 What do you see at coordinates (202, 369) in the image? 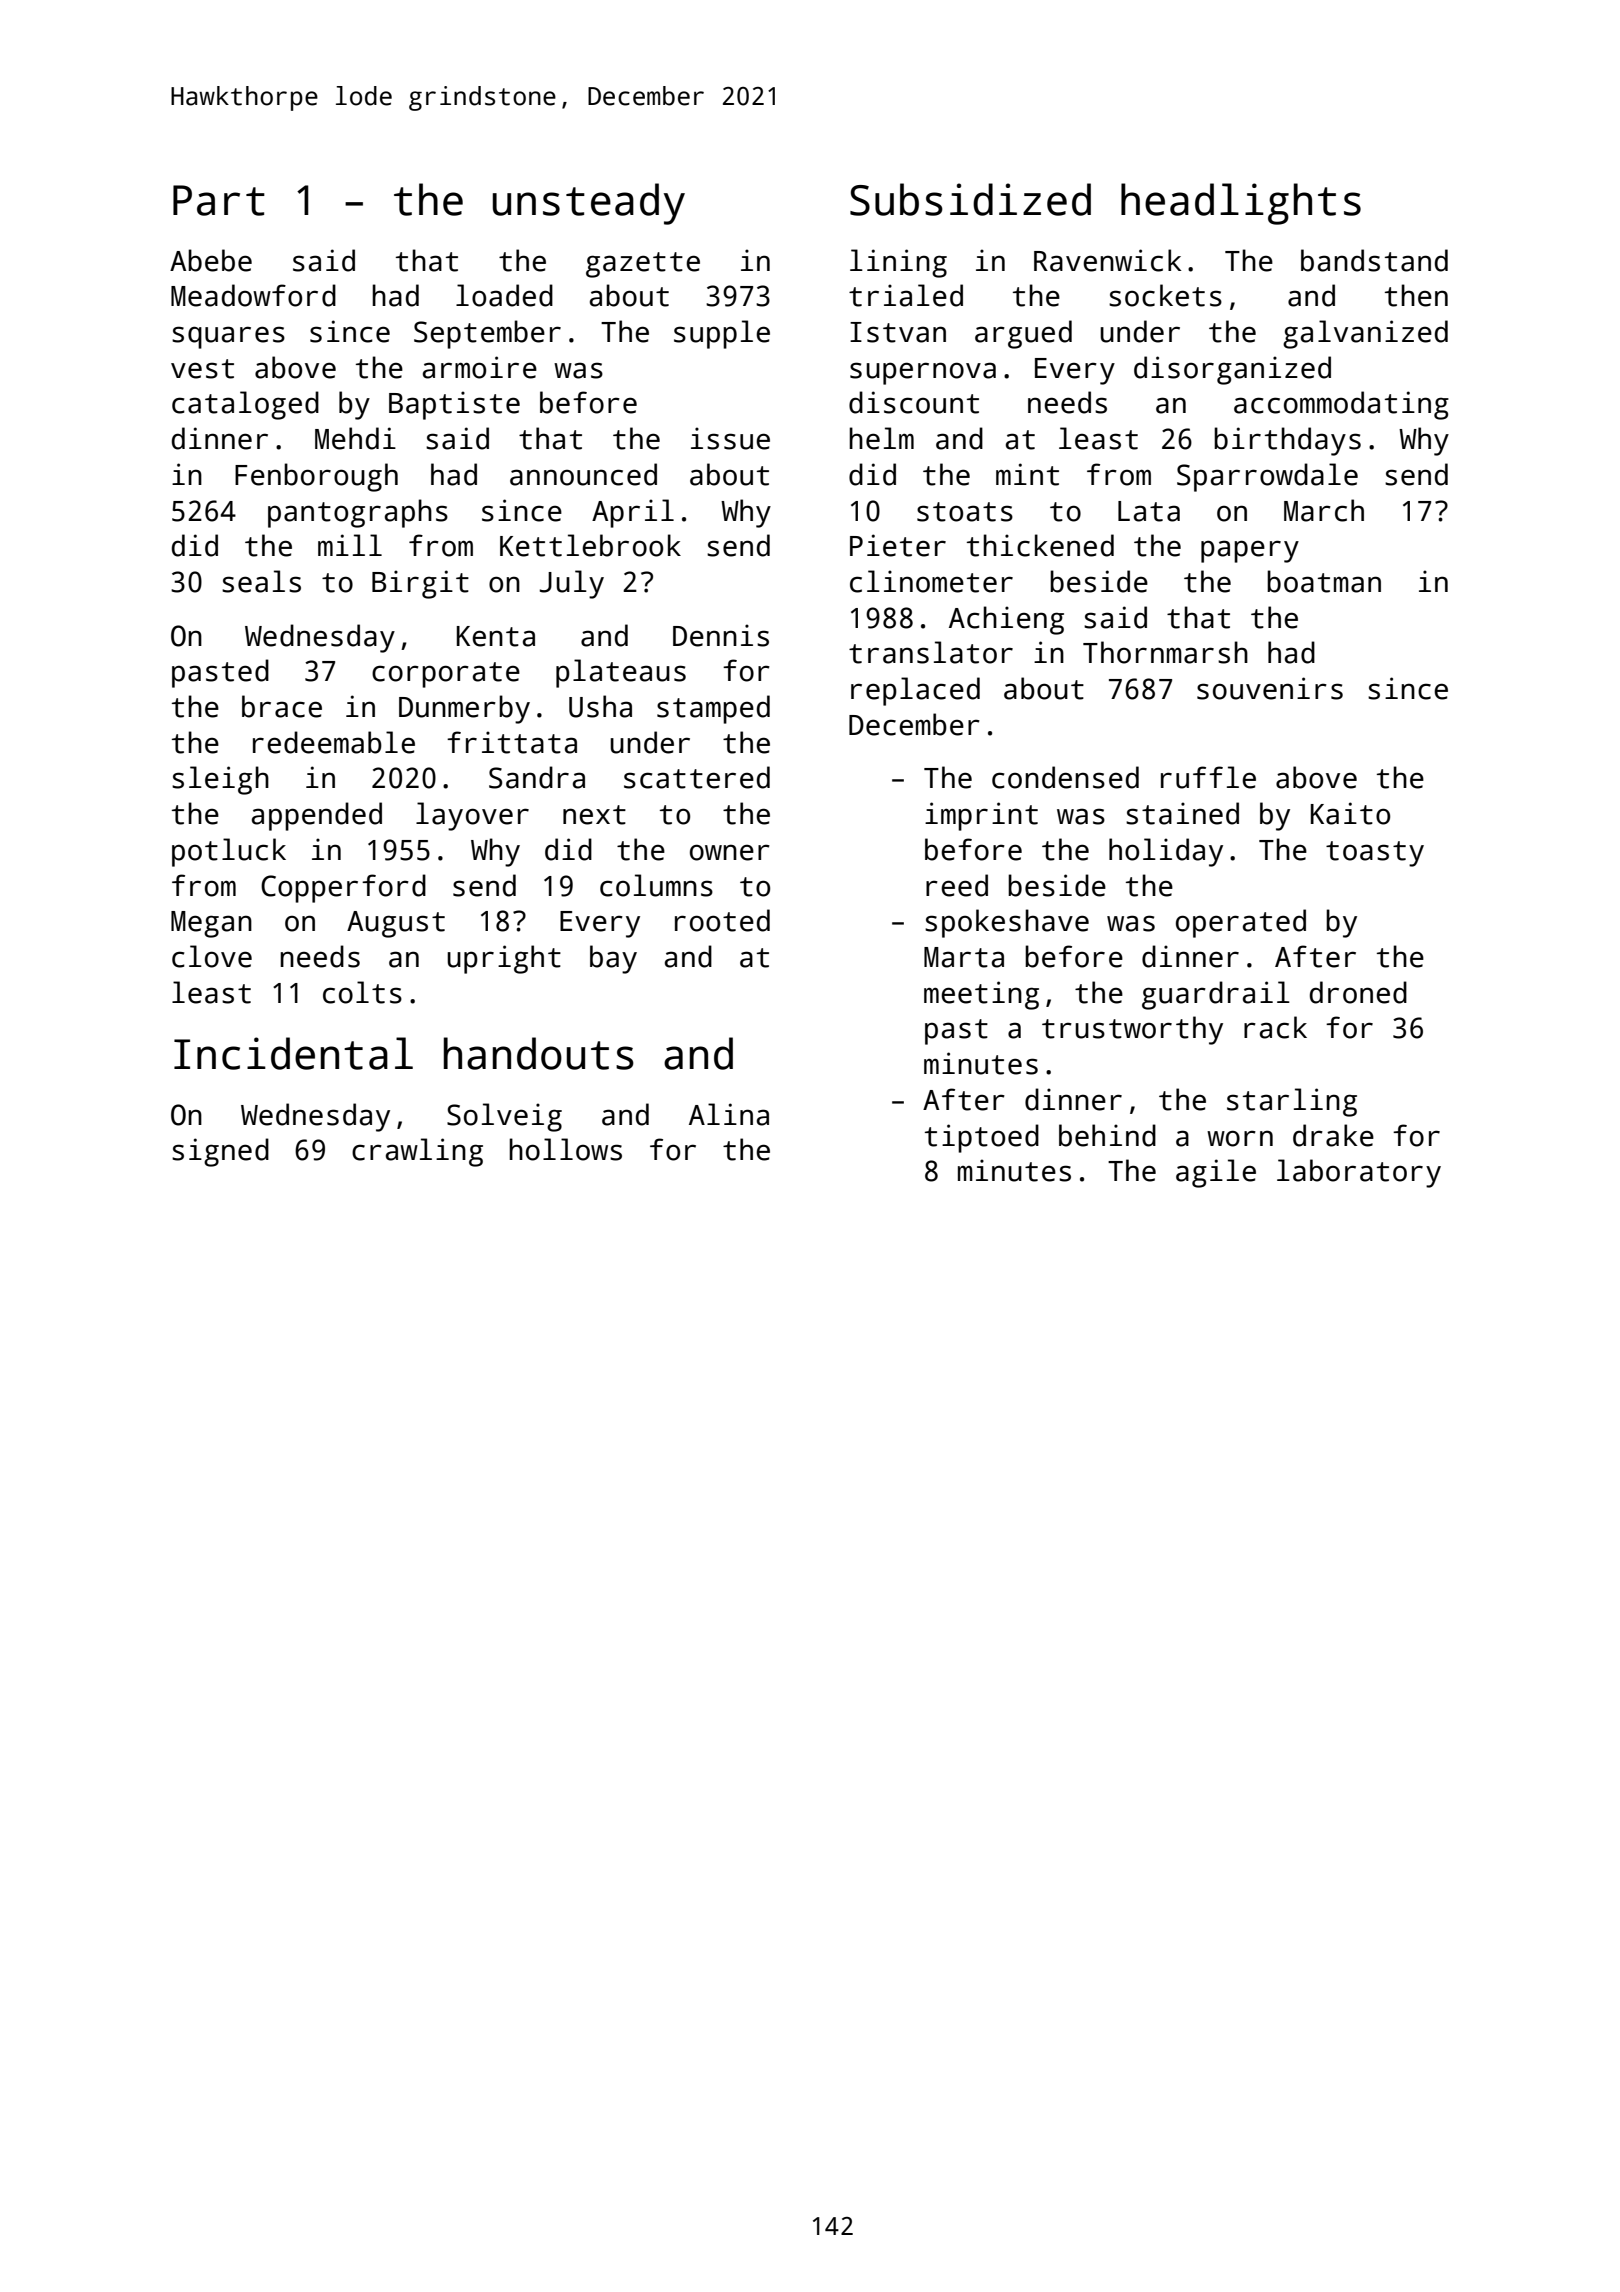
I see `vest` at bounding box center [202, 369].
